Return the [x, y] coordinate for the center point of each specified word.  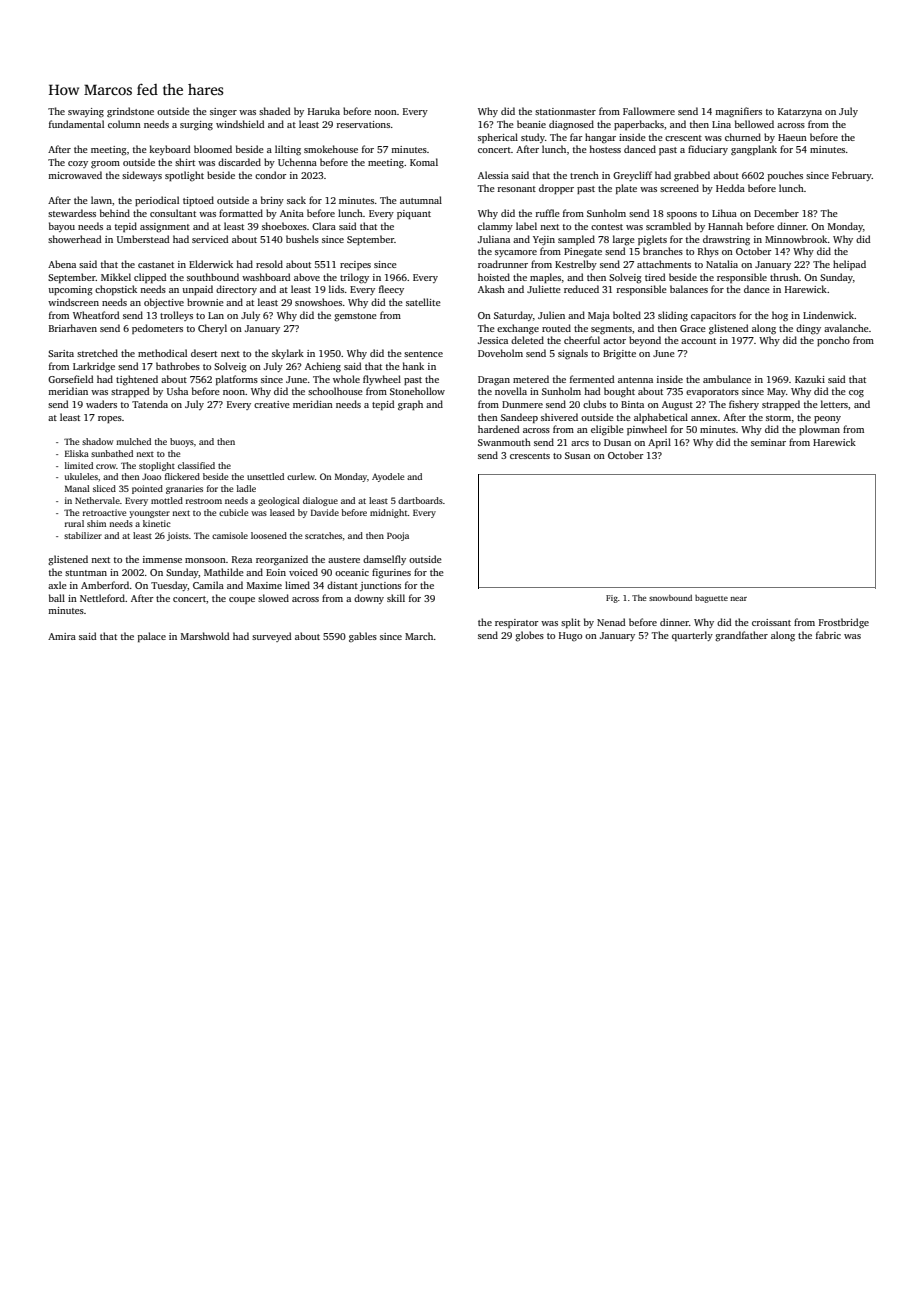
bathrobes [178, 366]
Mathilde [224, 572]
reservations [363, 124]
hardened [499, 429]
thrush [784, 277]
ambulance [727, 379]
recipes [355, 265]
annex [704, 418]
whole [346, 379]
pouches [785, 176]
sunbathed [112, 453]
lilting [288, 150]
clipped [150, 278]
